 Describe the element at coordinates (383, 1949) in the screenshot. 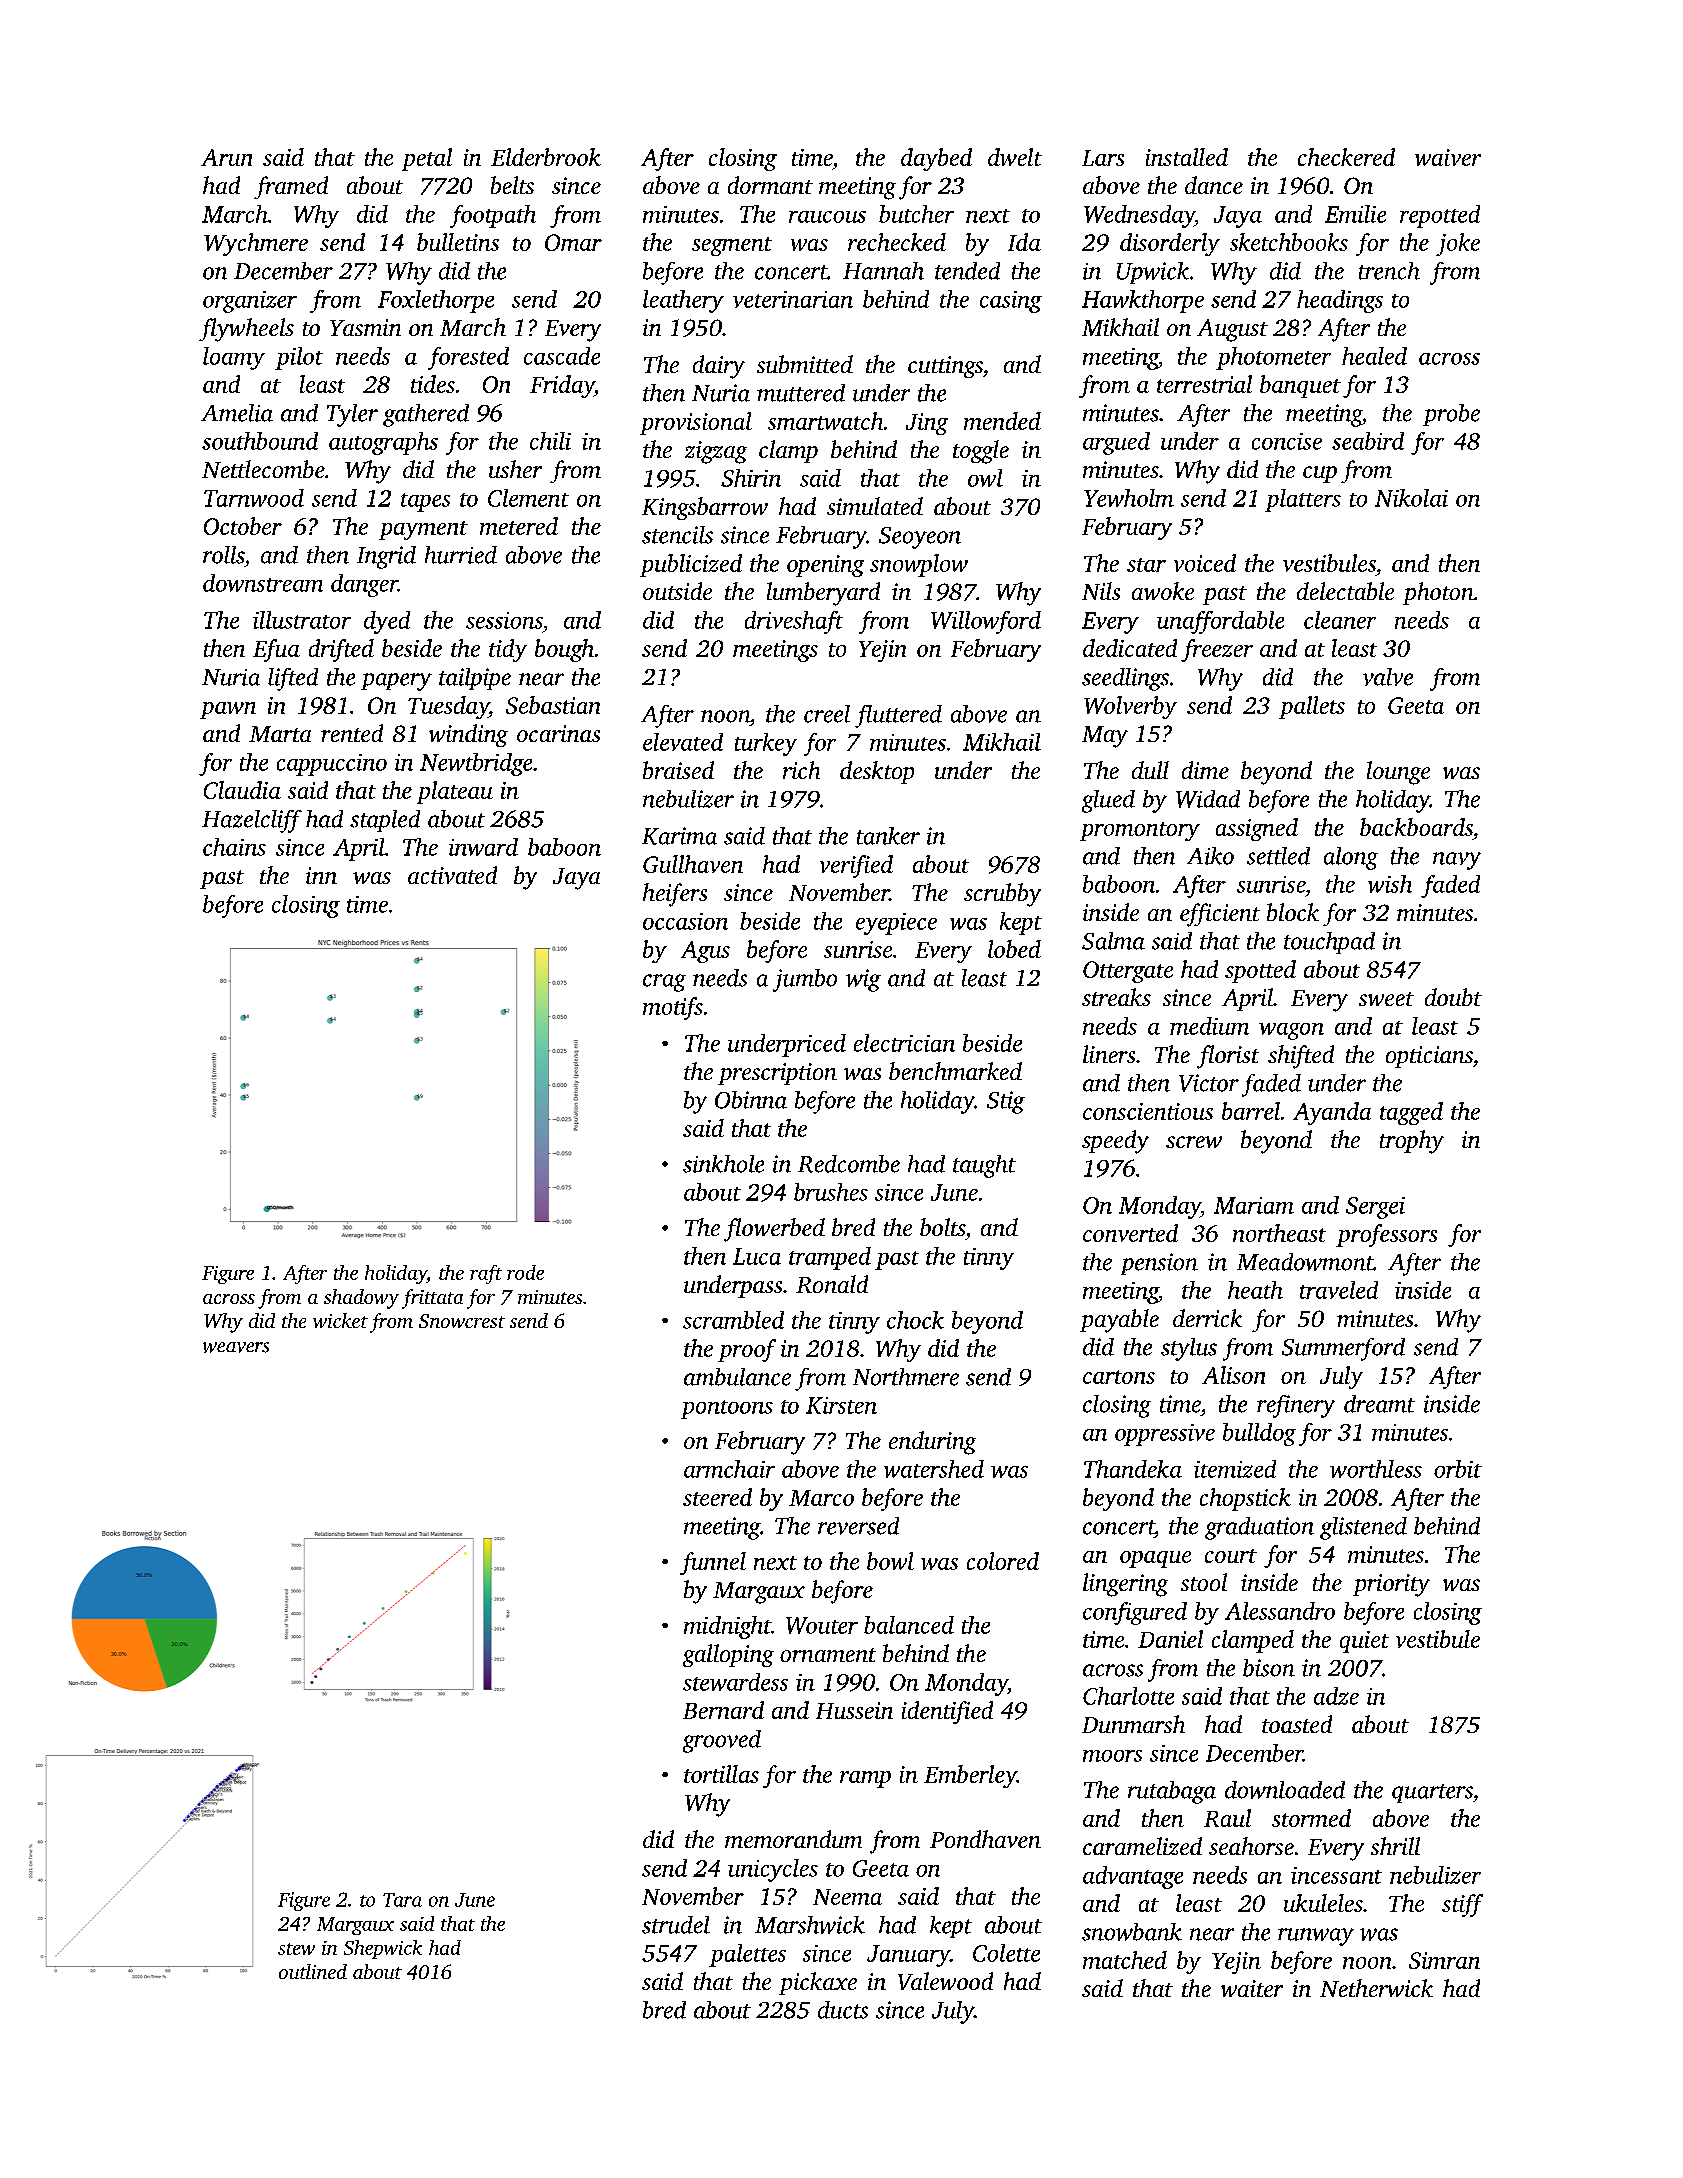

I see `Shepwick` at that location.
